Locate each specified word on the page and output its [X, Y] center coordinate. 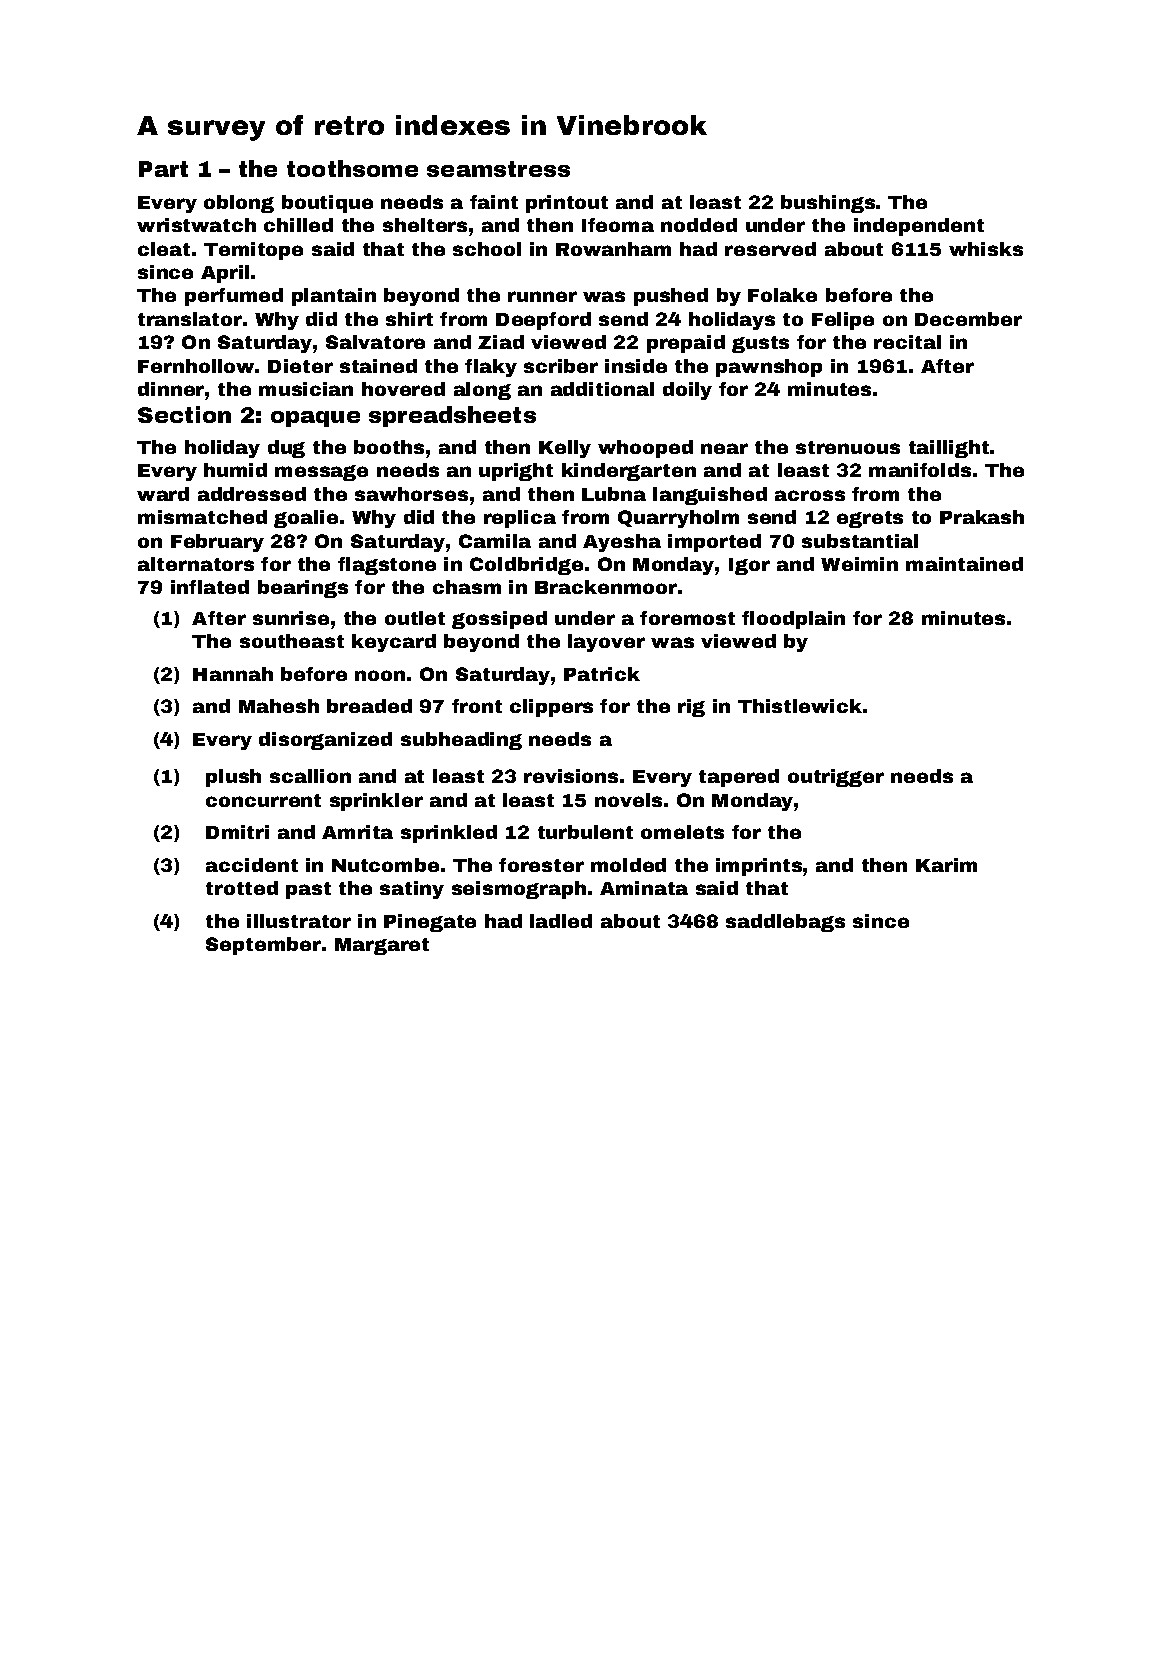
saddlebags [785, 923]
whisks [986, 249]
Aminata [644, 888]
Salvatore [375, 342]
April [225, 274]
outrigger [836, 778]
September [263, 946]
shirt [409, 319]
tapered [739, 778]
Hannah [233, 674]
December [968, 319]
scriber [561, 366]
